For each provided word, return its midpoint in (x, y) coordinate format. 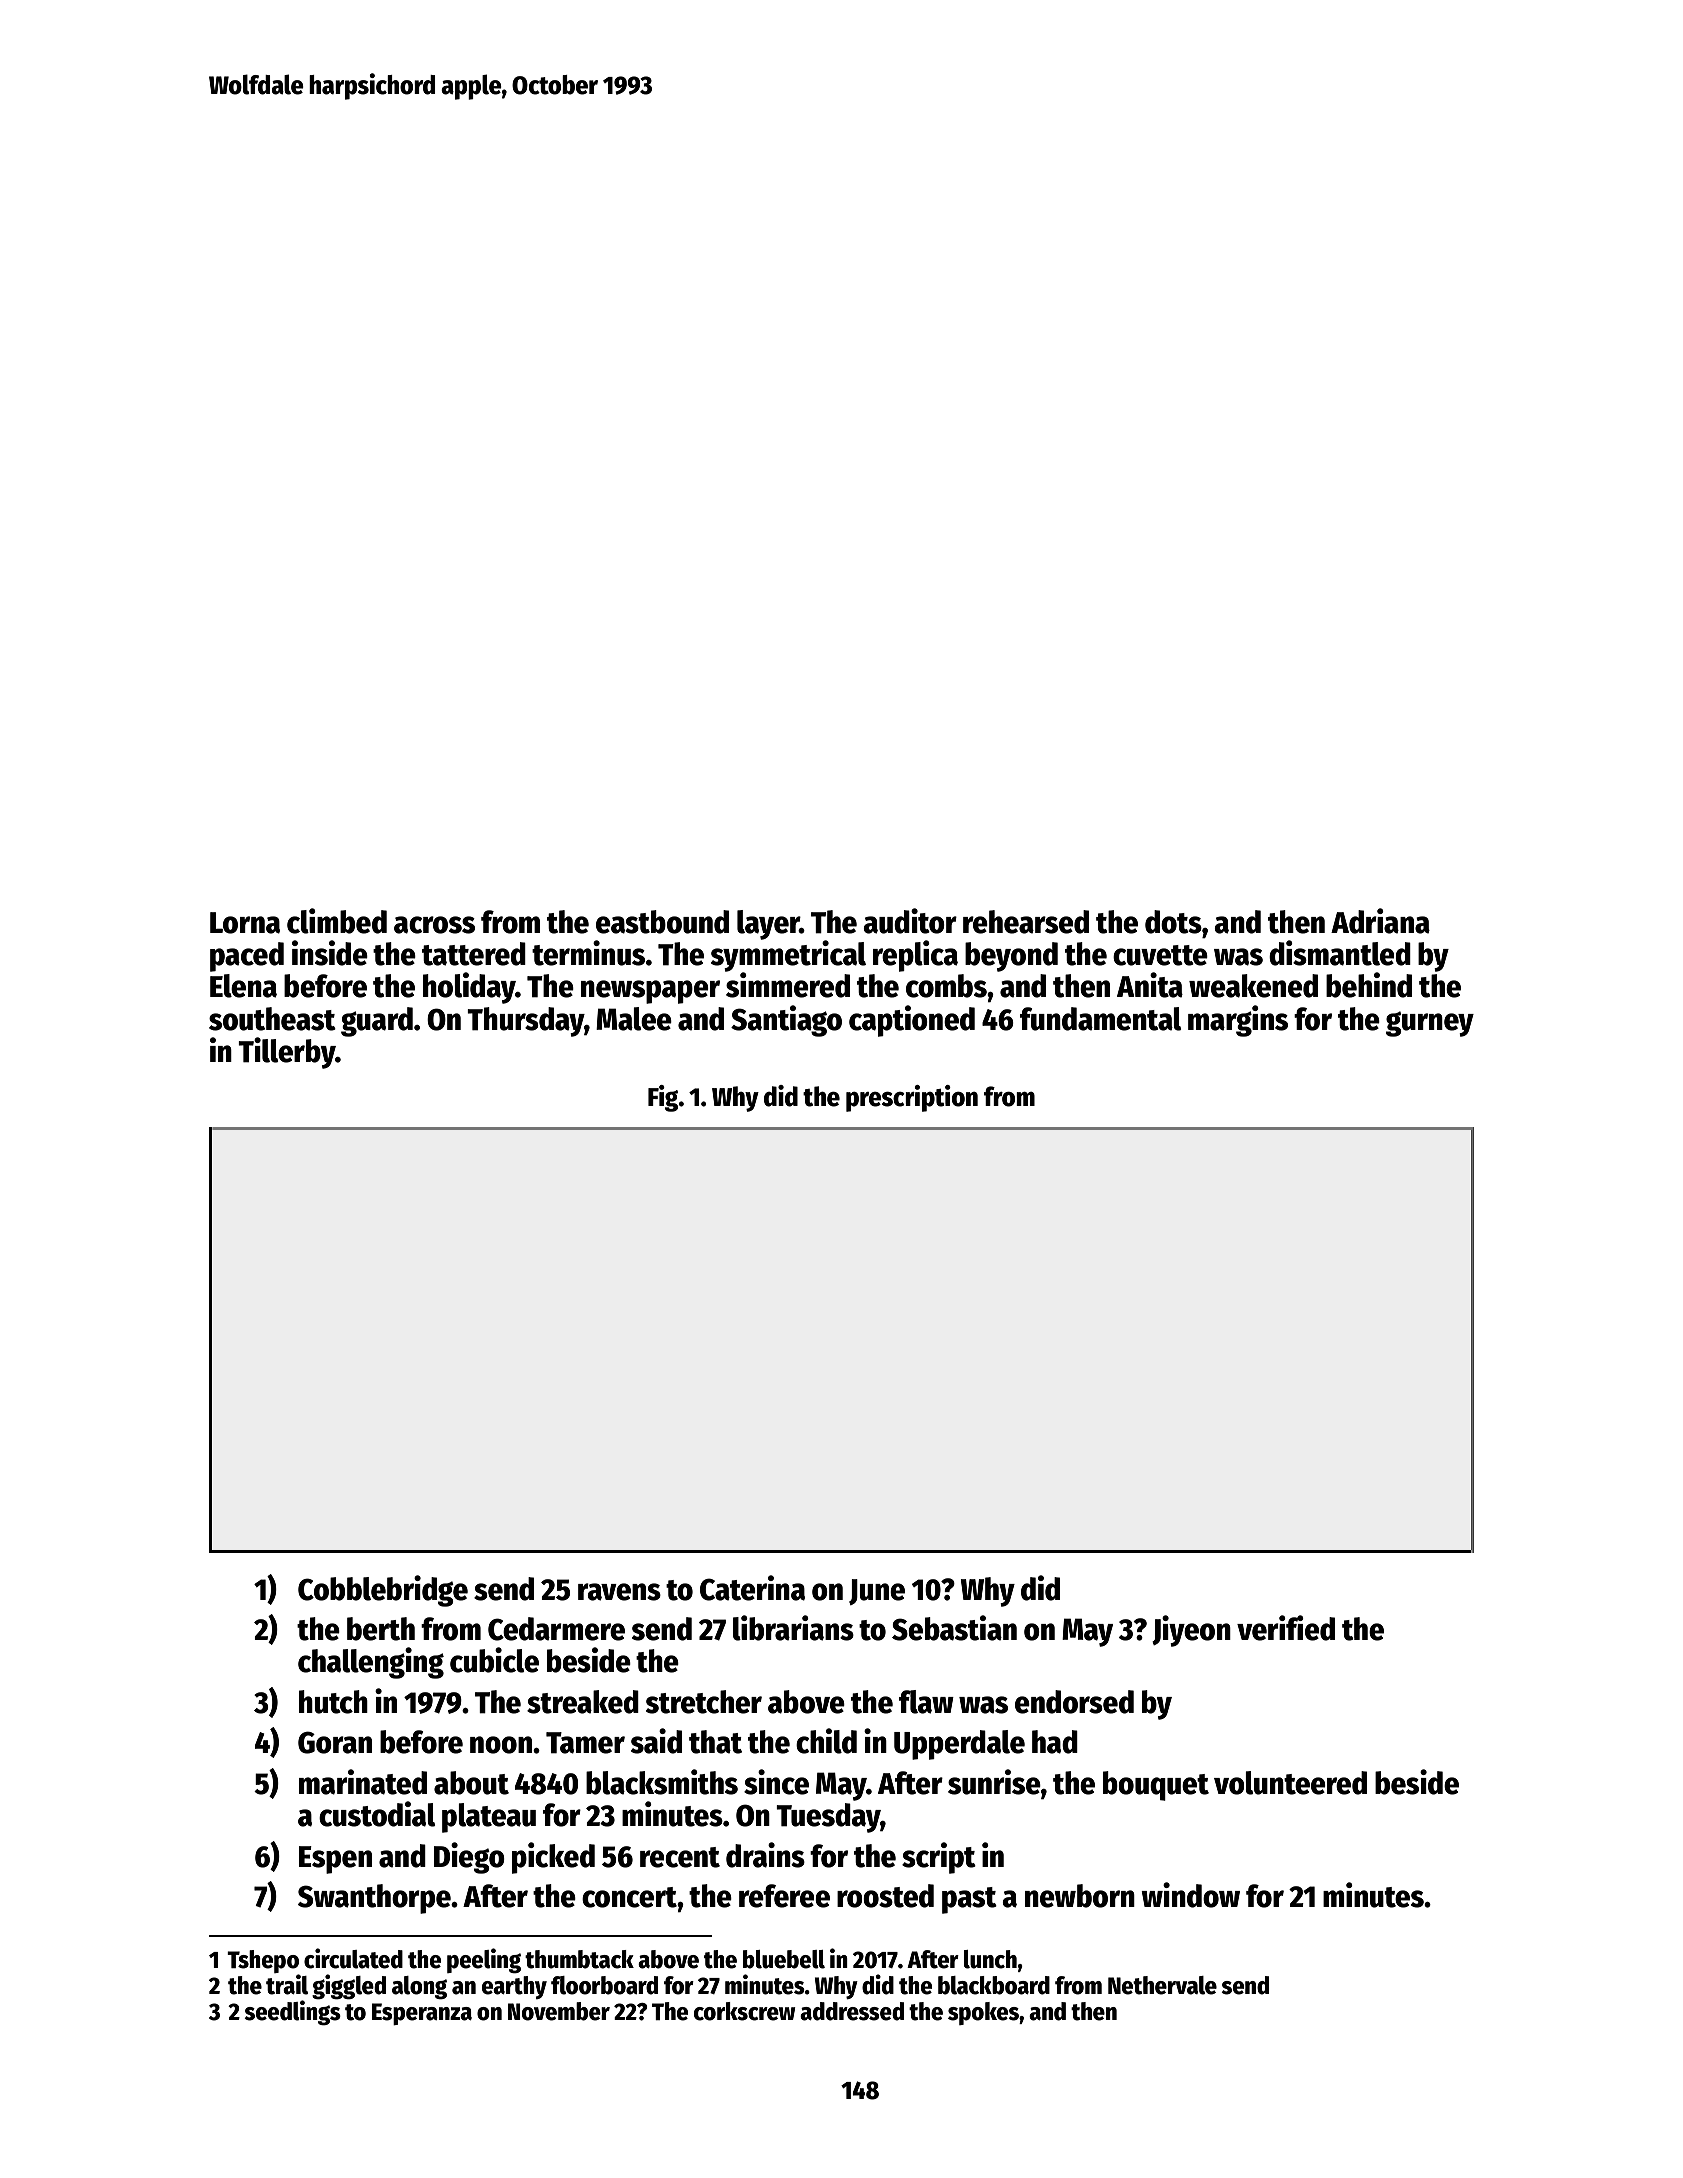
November (559, 2011)
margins (1238, 1021)
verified (1286, 1628)
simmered (788, 985)
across (434, 925)
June (877, 1592)
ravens (619, 1592)
